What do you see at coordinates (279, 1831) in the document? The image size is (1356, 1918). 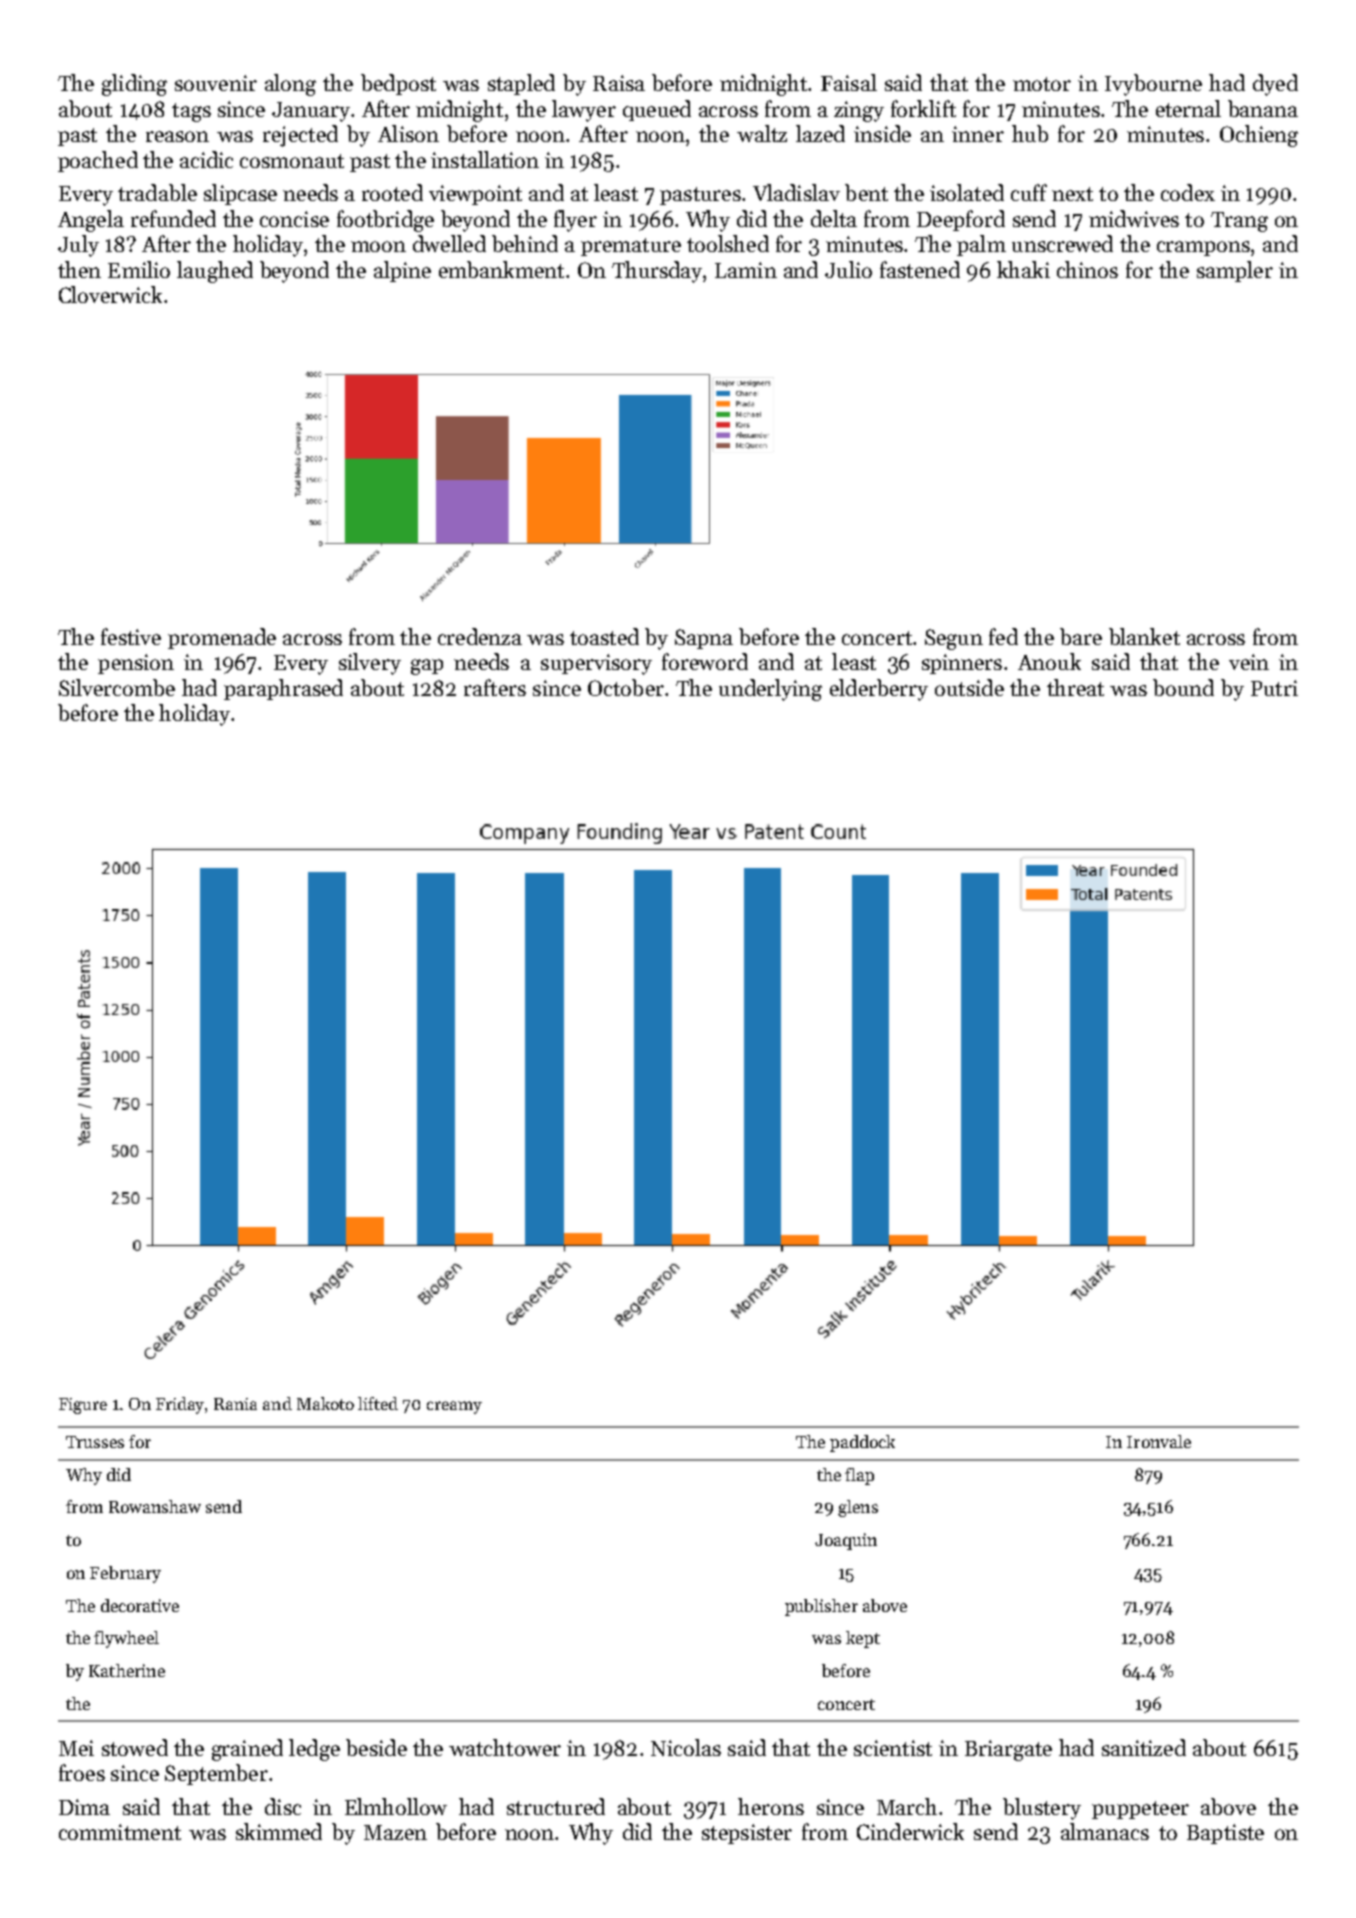 I see `skimmed` at bounding box center [279, 1831].
